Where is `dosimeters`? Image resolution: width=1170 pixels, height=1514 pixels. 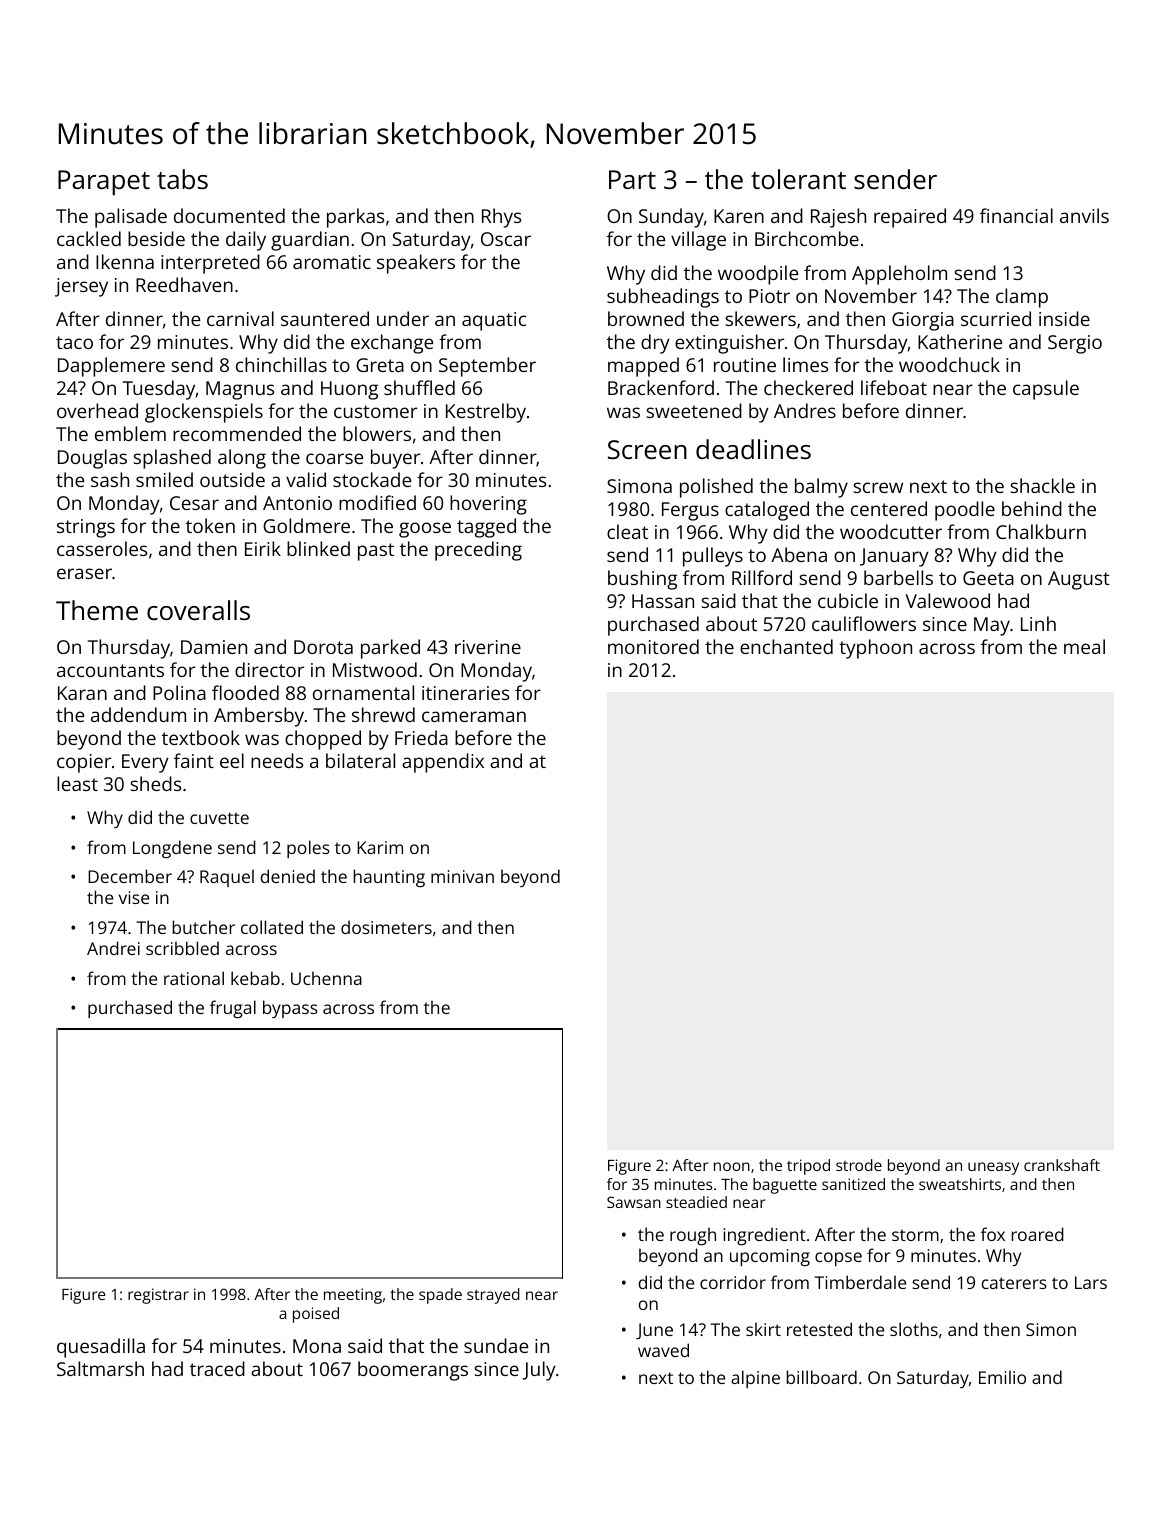 dosimeters is located at coordinates (386, 927).
